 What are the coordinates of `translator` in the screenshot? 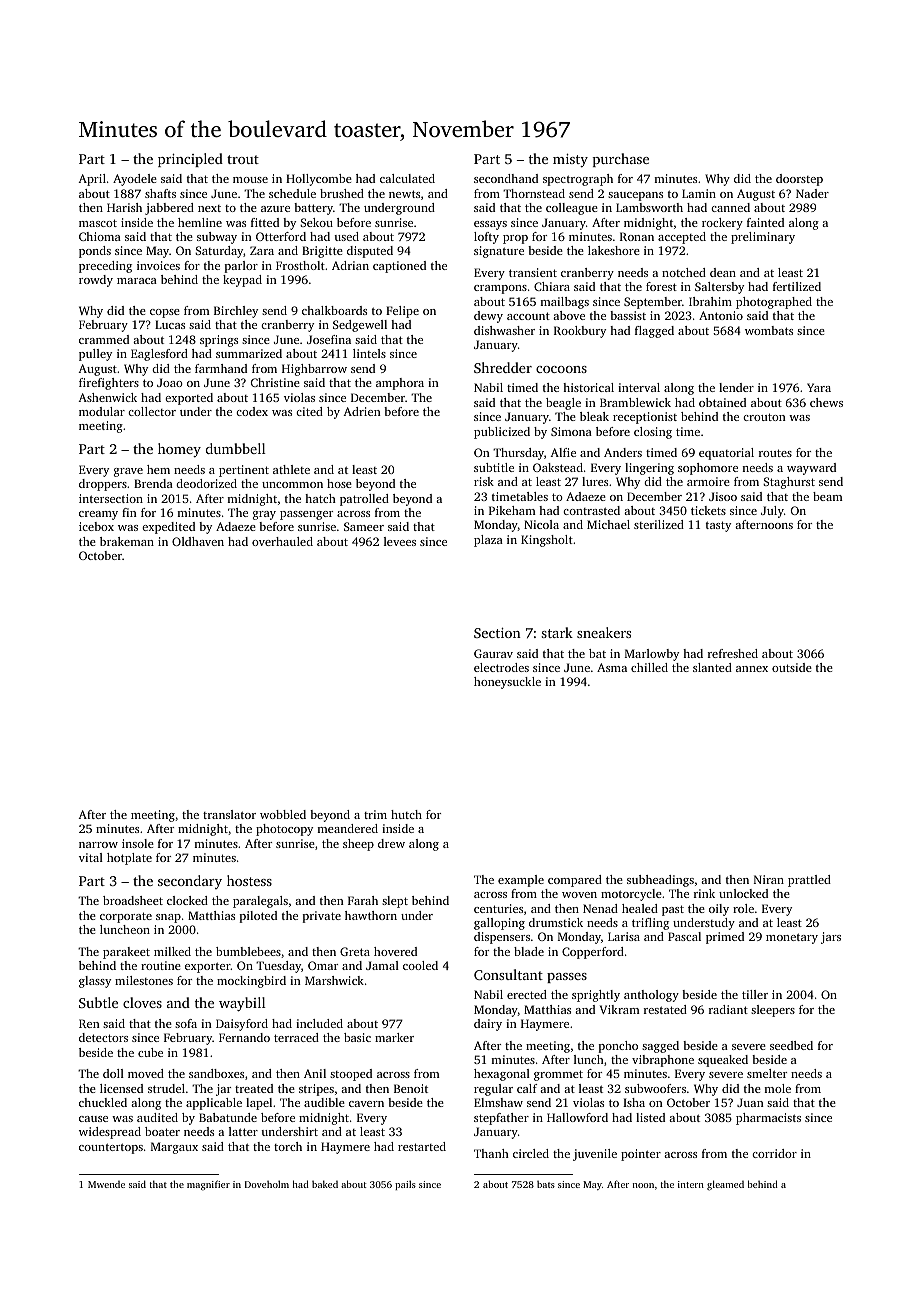 It's located at (229, 814).
